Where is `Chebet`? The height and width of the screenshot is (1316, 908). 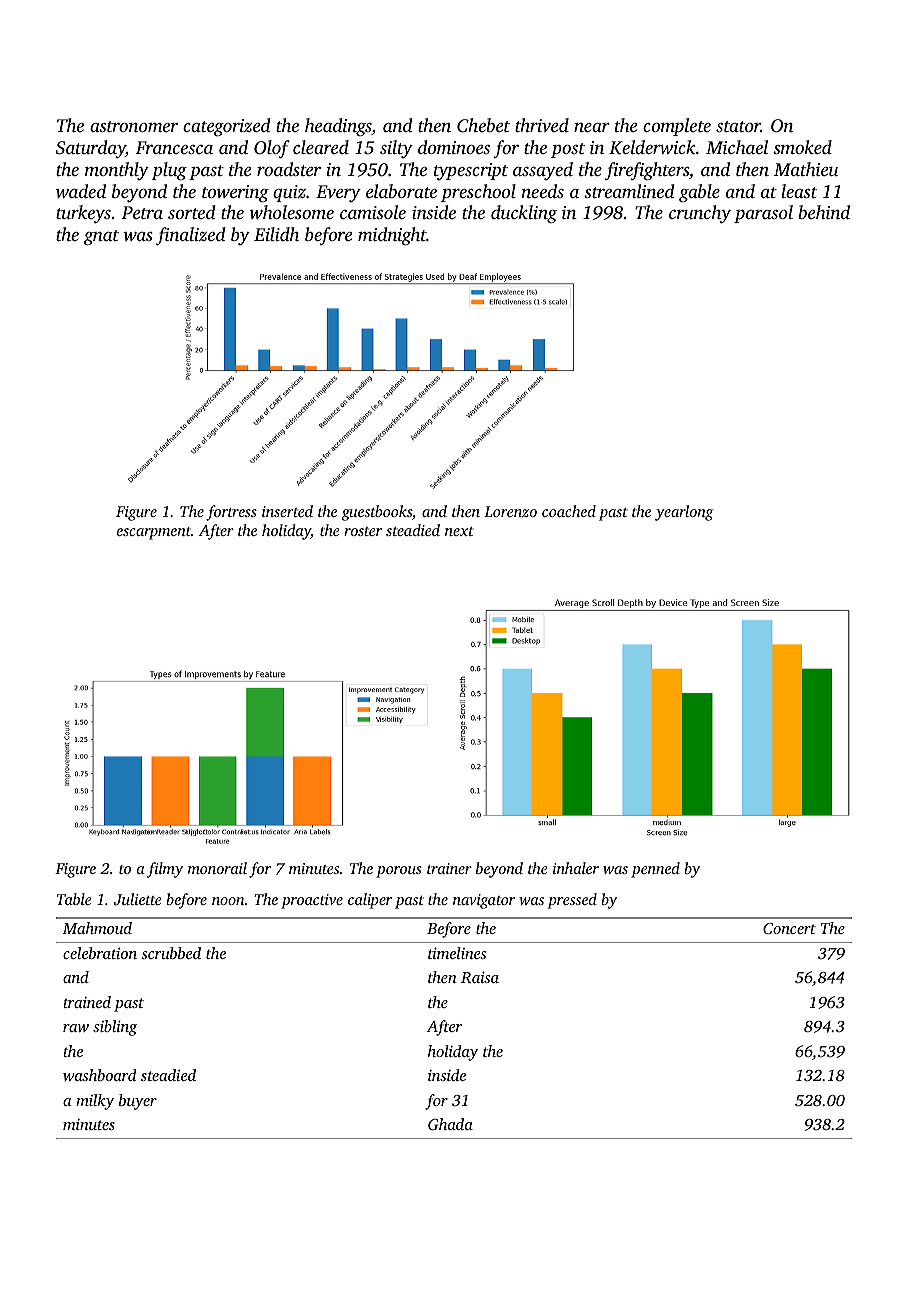
Chebet is located at coordinates (483, 125).
